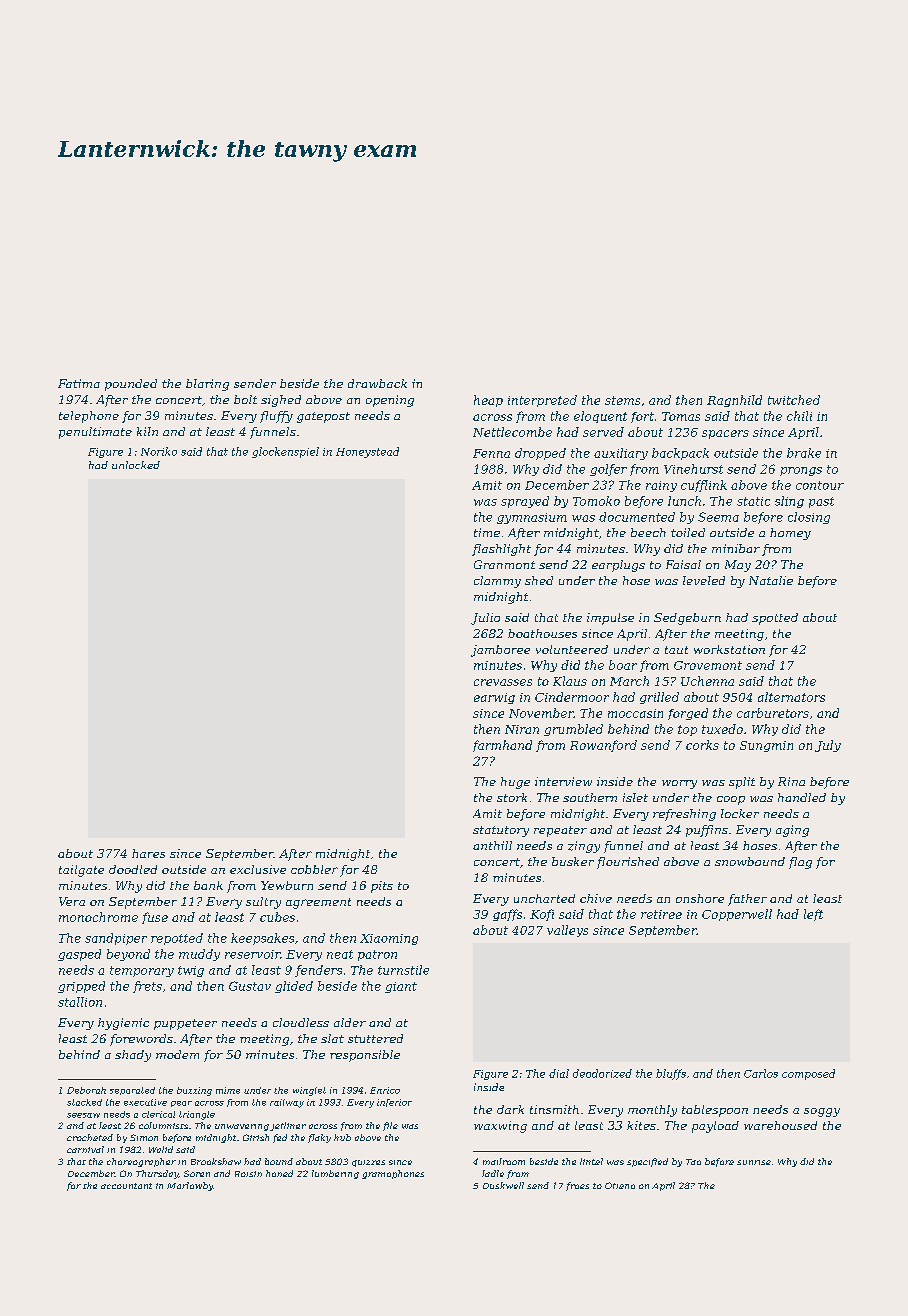 The height and width of the screenshot is (1316, 908). What do you see at coordinates (808, 1074) in the screenshot?
I see `composed` at bounding box center [808, 1074].
